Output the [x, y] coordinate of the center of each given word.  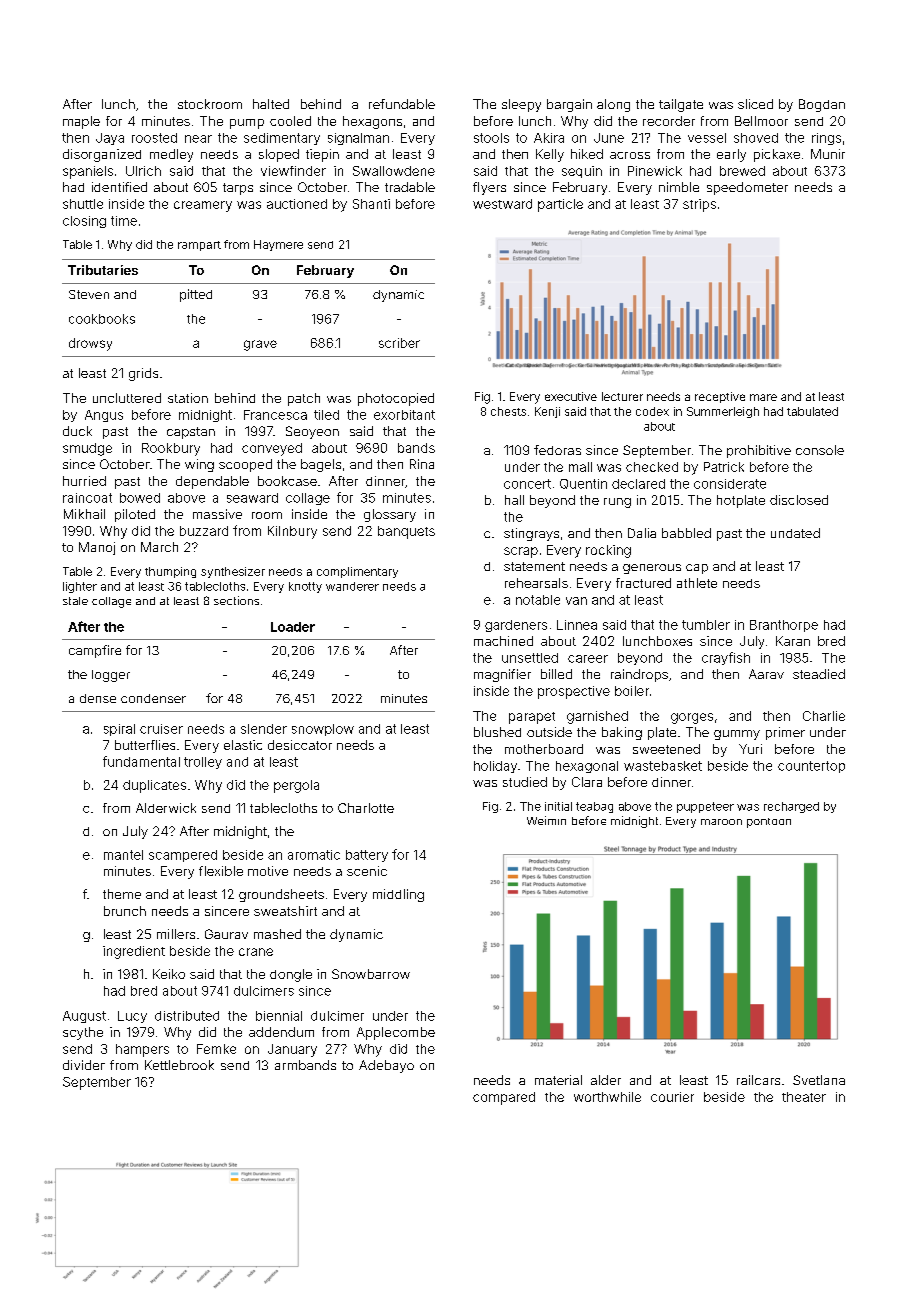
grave [260, 345]
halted [271, 104]
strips [699, 205]
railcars [758, 1080]
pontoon [769, 823]
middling [398, 895]
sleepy [521, 105]
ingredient [134, 952]
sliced [755, 104]
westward [502, 204]
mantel [123, 855]
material [558, 1080]
